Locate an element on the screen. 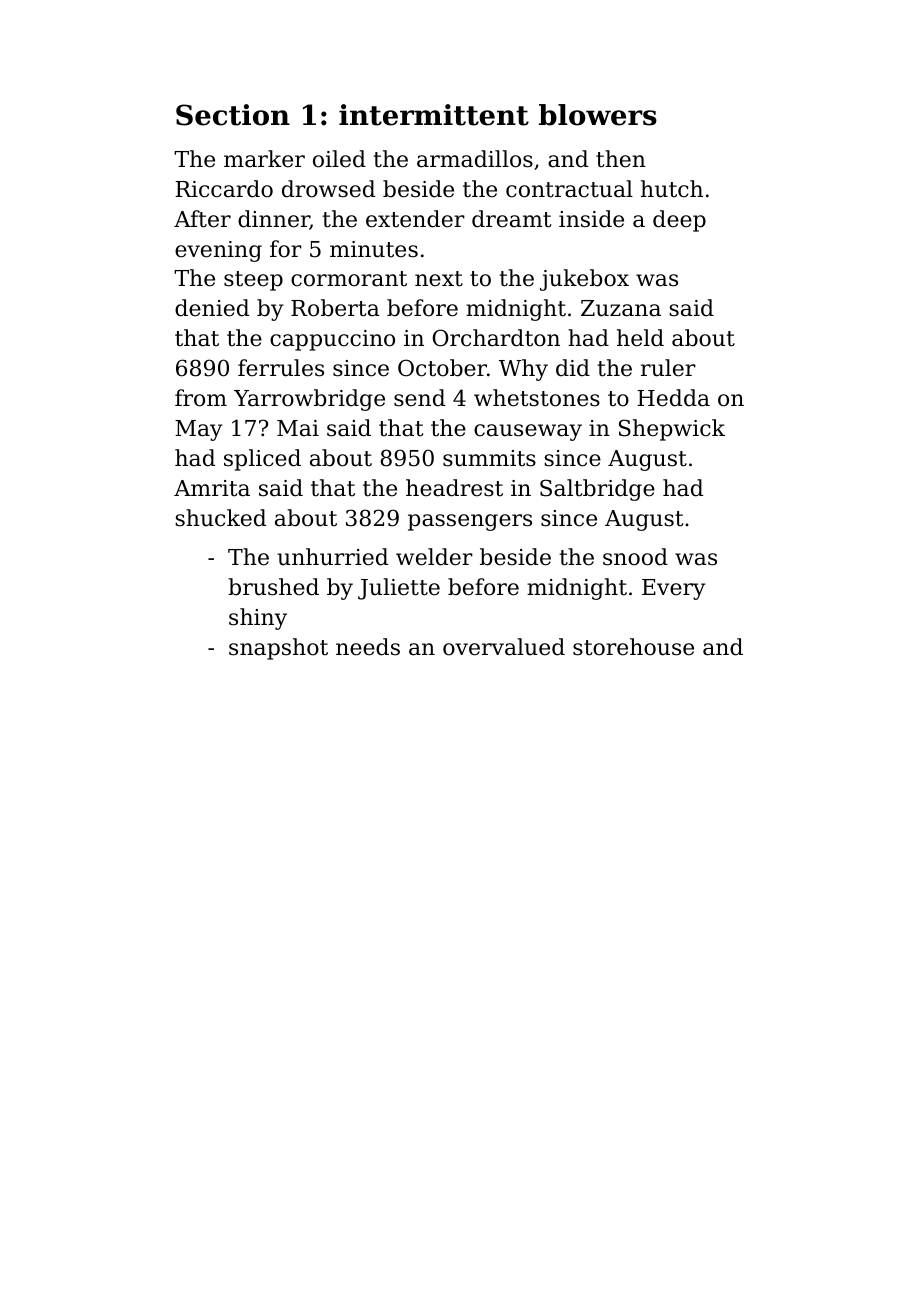 The width and height of the screenshot is (924, 1311). snood is located at coordinates (635, 557).
